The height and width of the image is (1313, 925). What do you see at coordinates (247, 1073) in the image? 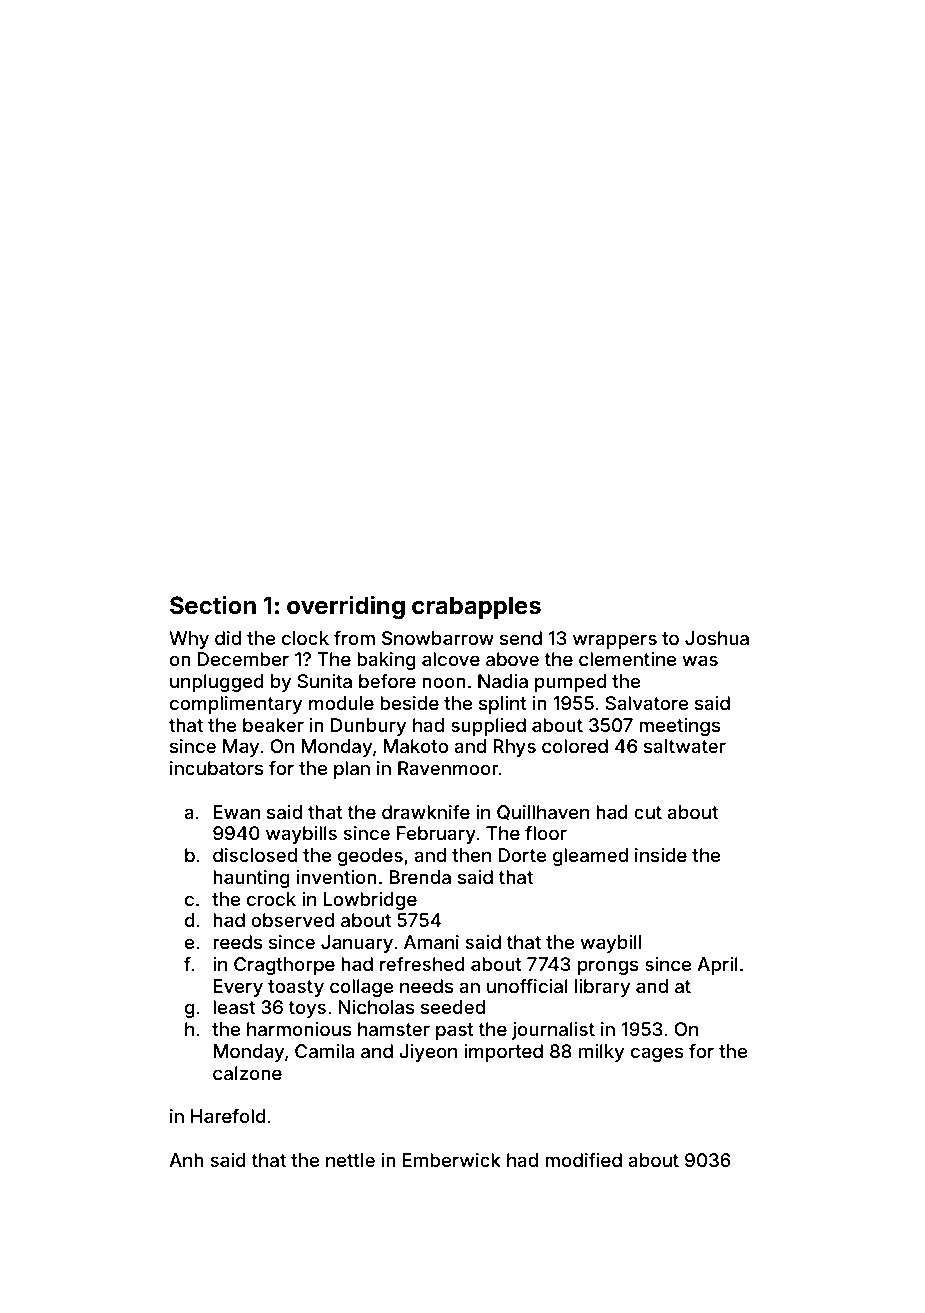
I see `calzone` at bounding box center [247, 1073].
